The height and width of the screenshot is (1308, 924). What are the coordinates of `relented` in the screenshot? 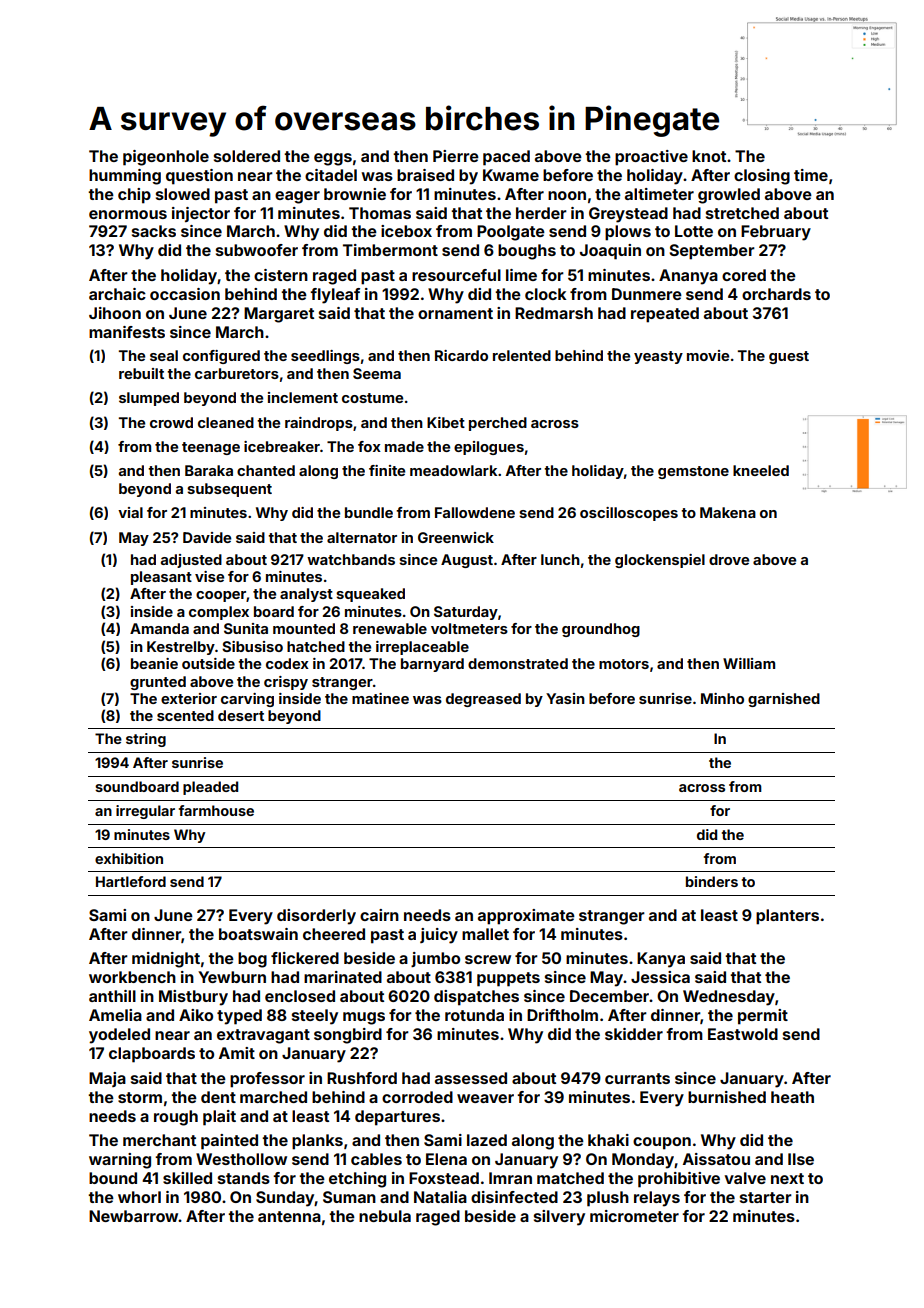 It's located at (522, 355).
